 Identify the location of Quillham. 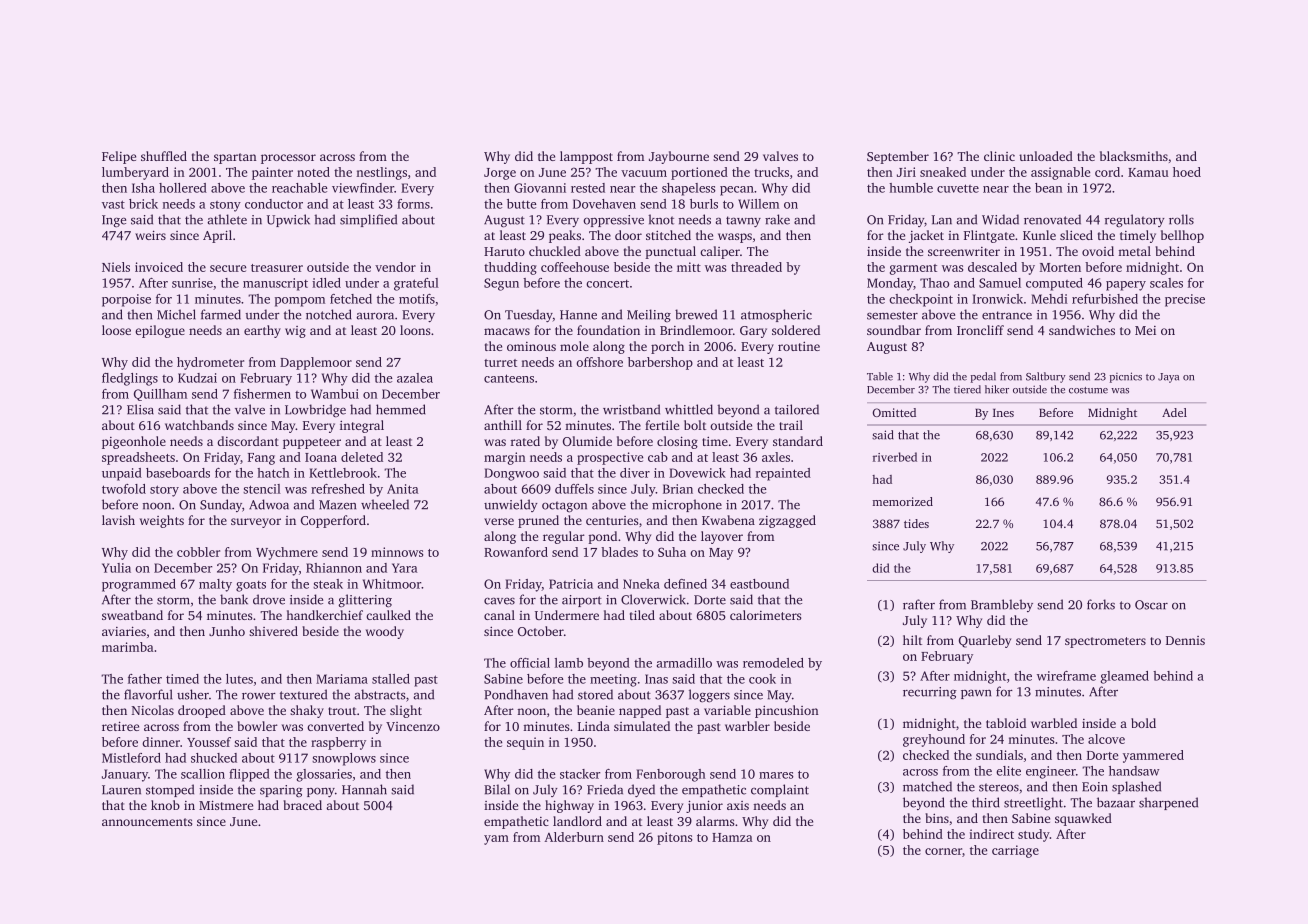
(160, 395).
